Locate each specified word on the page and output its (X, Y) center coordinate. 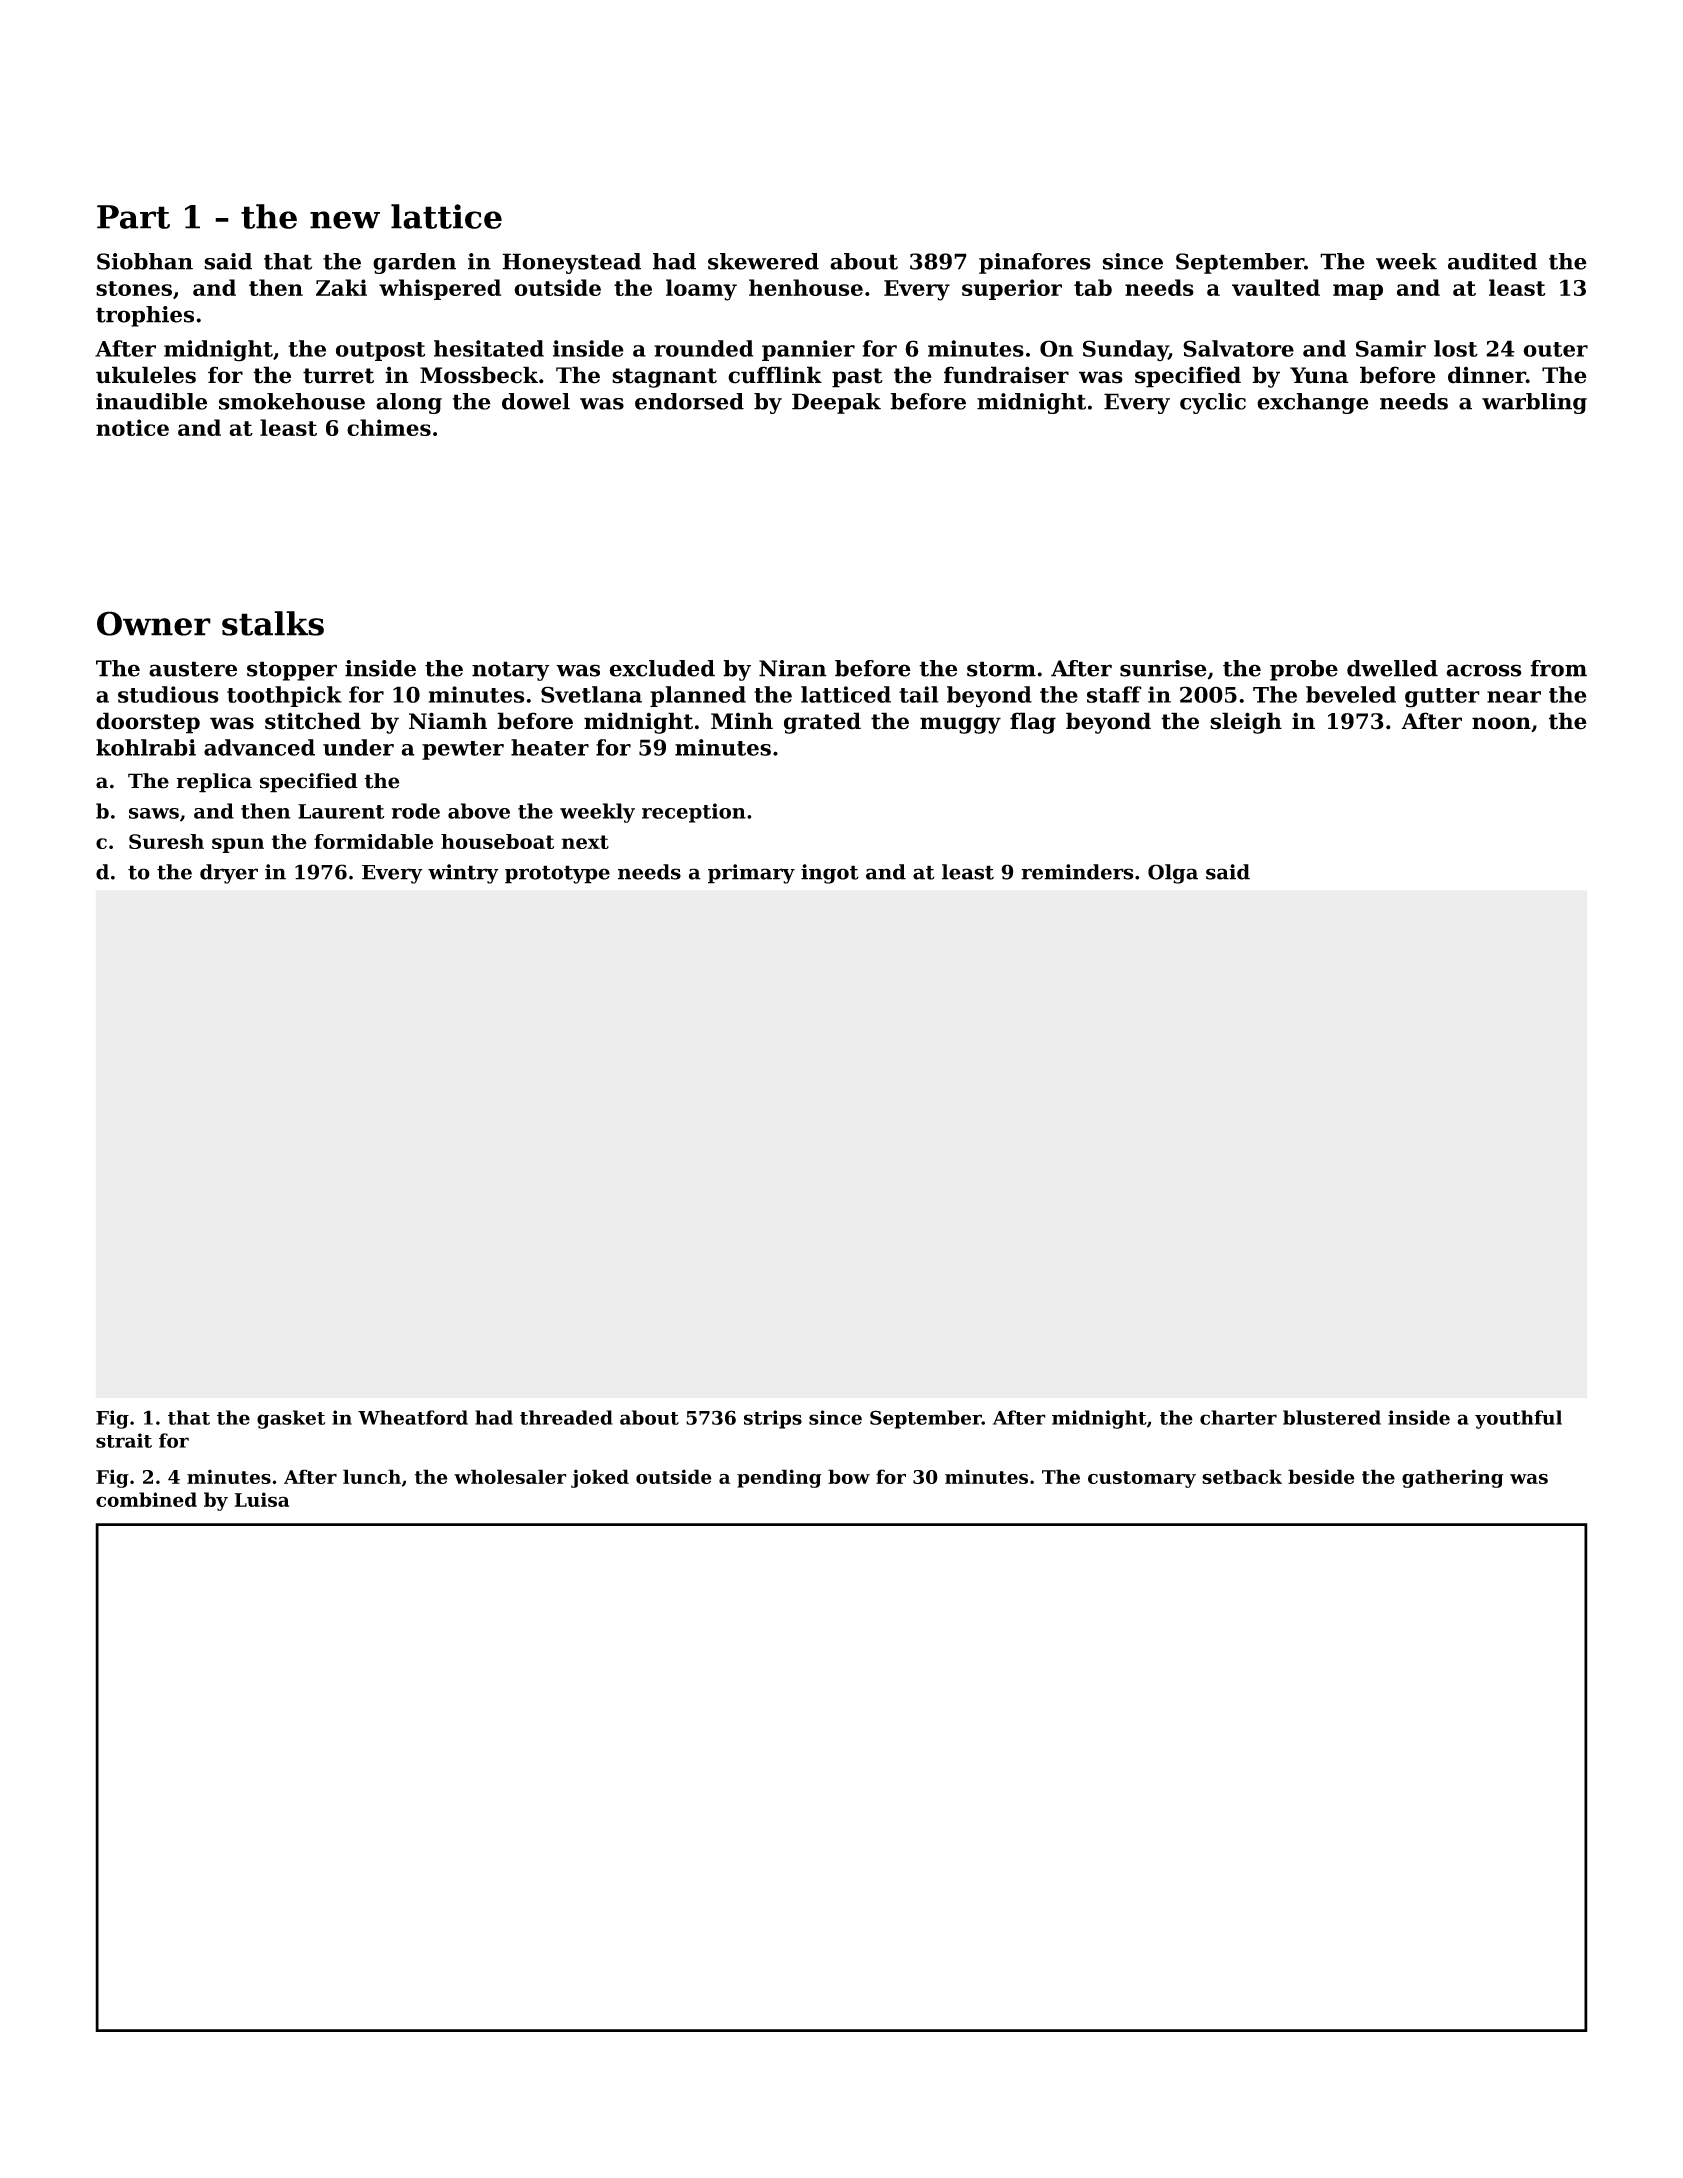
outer (1555, 349)
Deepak (836, 403)
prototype (557, 874)
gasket (291, 1419)
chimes (389, 427)
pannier (808, 350)
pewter (463, 750)
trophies (145, 316)
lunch (372, 1476)
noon (1501, 723)
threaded (566, 1417)
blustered (1332, 1417)
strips (773, 1419)
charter (1238, 1417)
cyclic (1213, 403)
